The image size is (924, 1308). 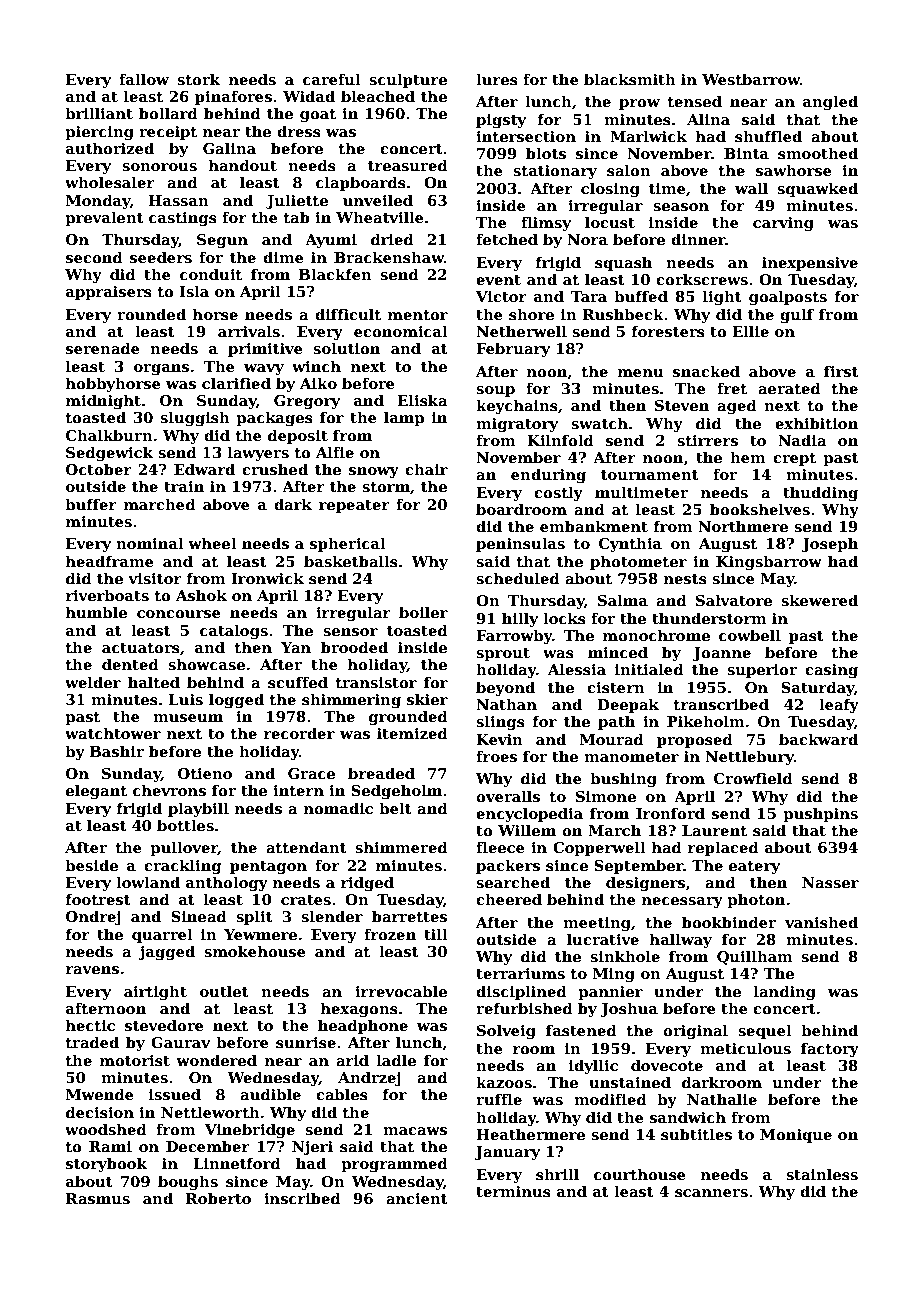 I want to click on Monique, so click(x=796, y=1136).
